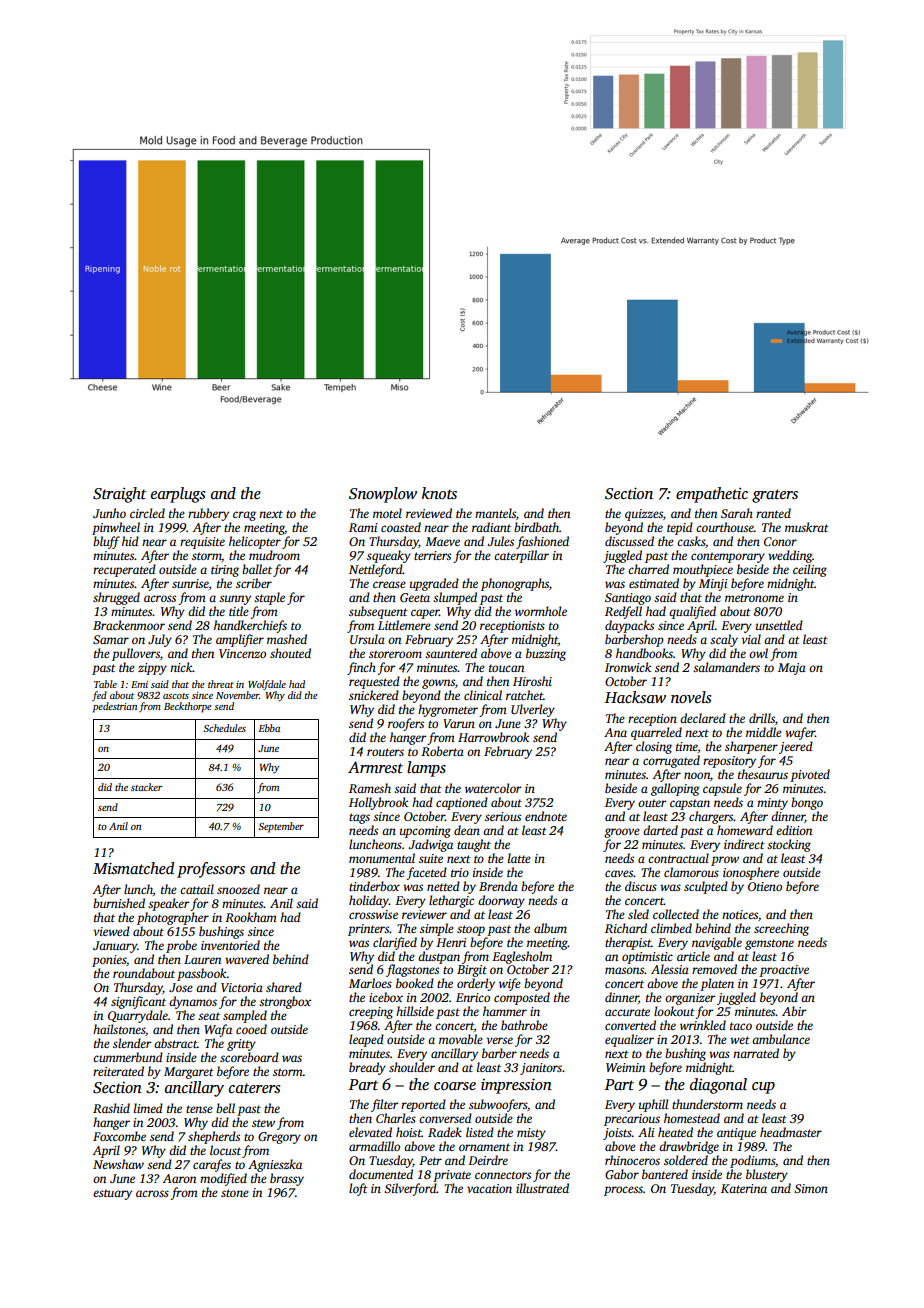  Describe the element at coordinates (147, 787) in the document. I see `stacker` at that location.
